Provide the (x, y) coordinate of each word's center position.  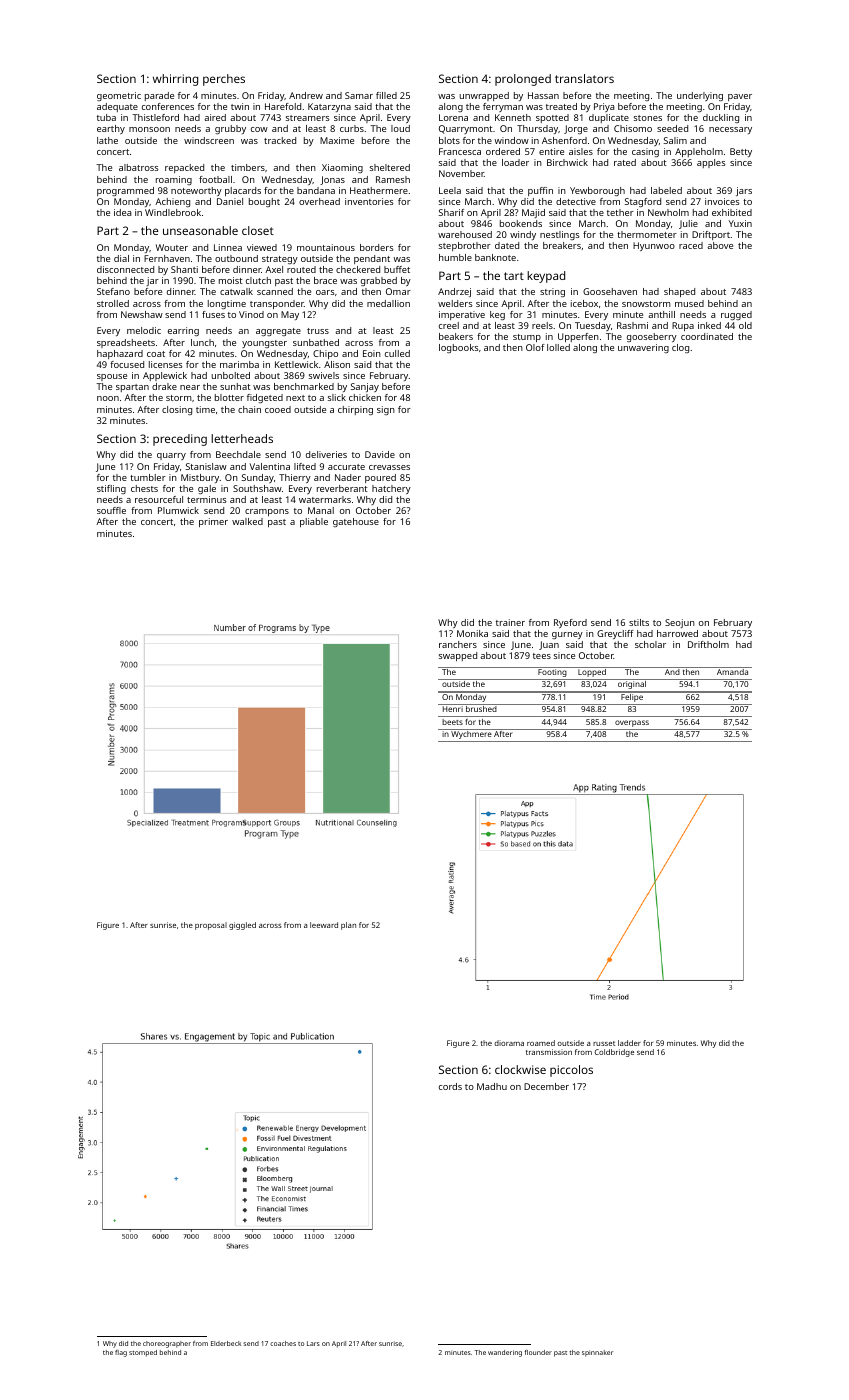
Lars (313, 1343)
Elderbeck (226, 1343)
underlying (700, 96)
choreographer (167, 1344)
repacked (184, 168)
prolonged (523, 80)
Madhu (492, 1086)
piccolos (571, 1071)
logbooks (458, 348)
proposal (211, 926)
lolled (558, 347)
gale (207, 489)
